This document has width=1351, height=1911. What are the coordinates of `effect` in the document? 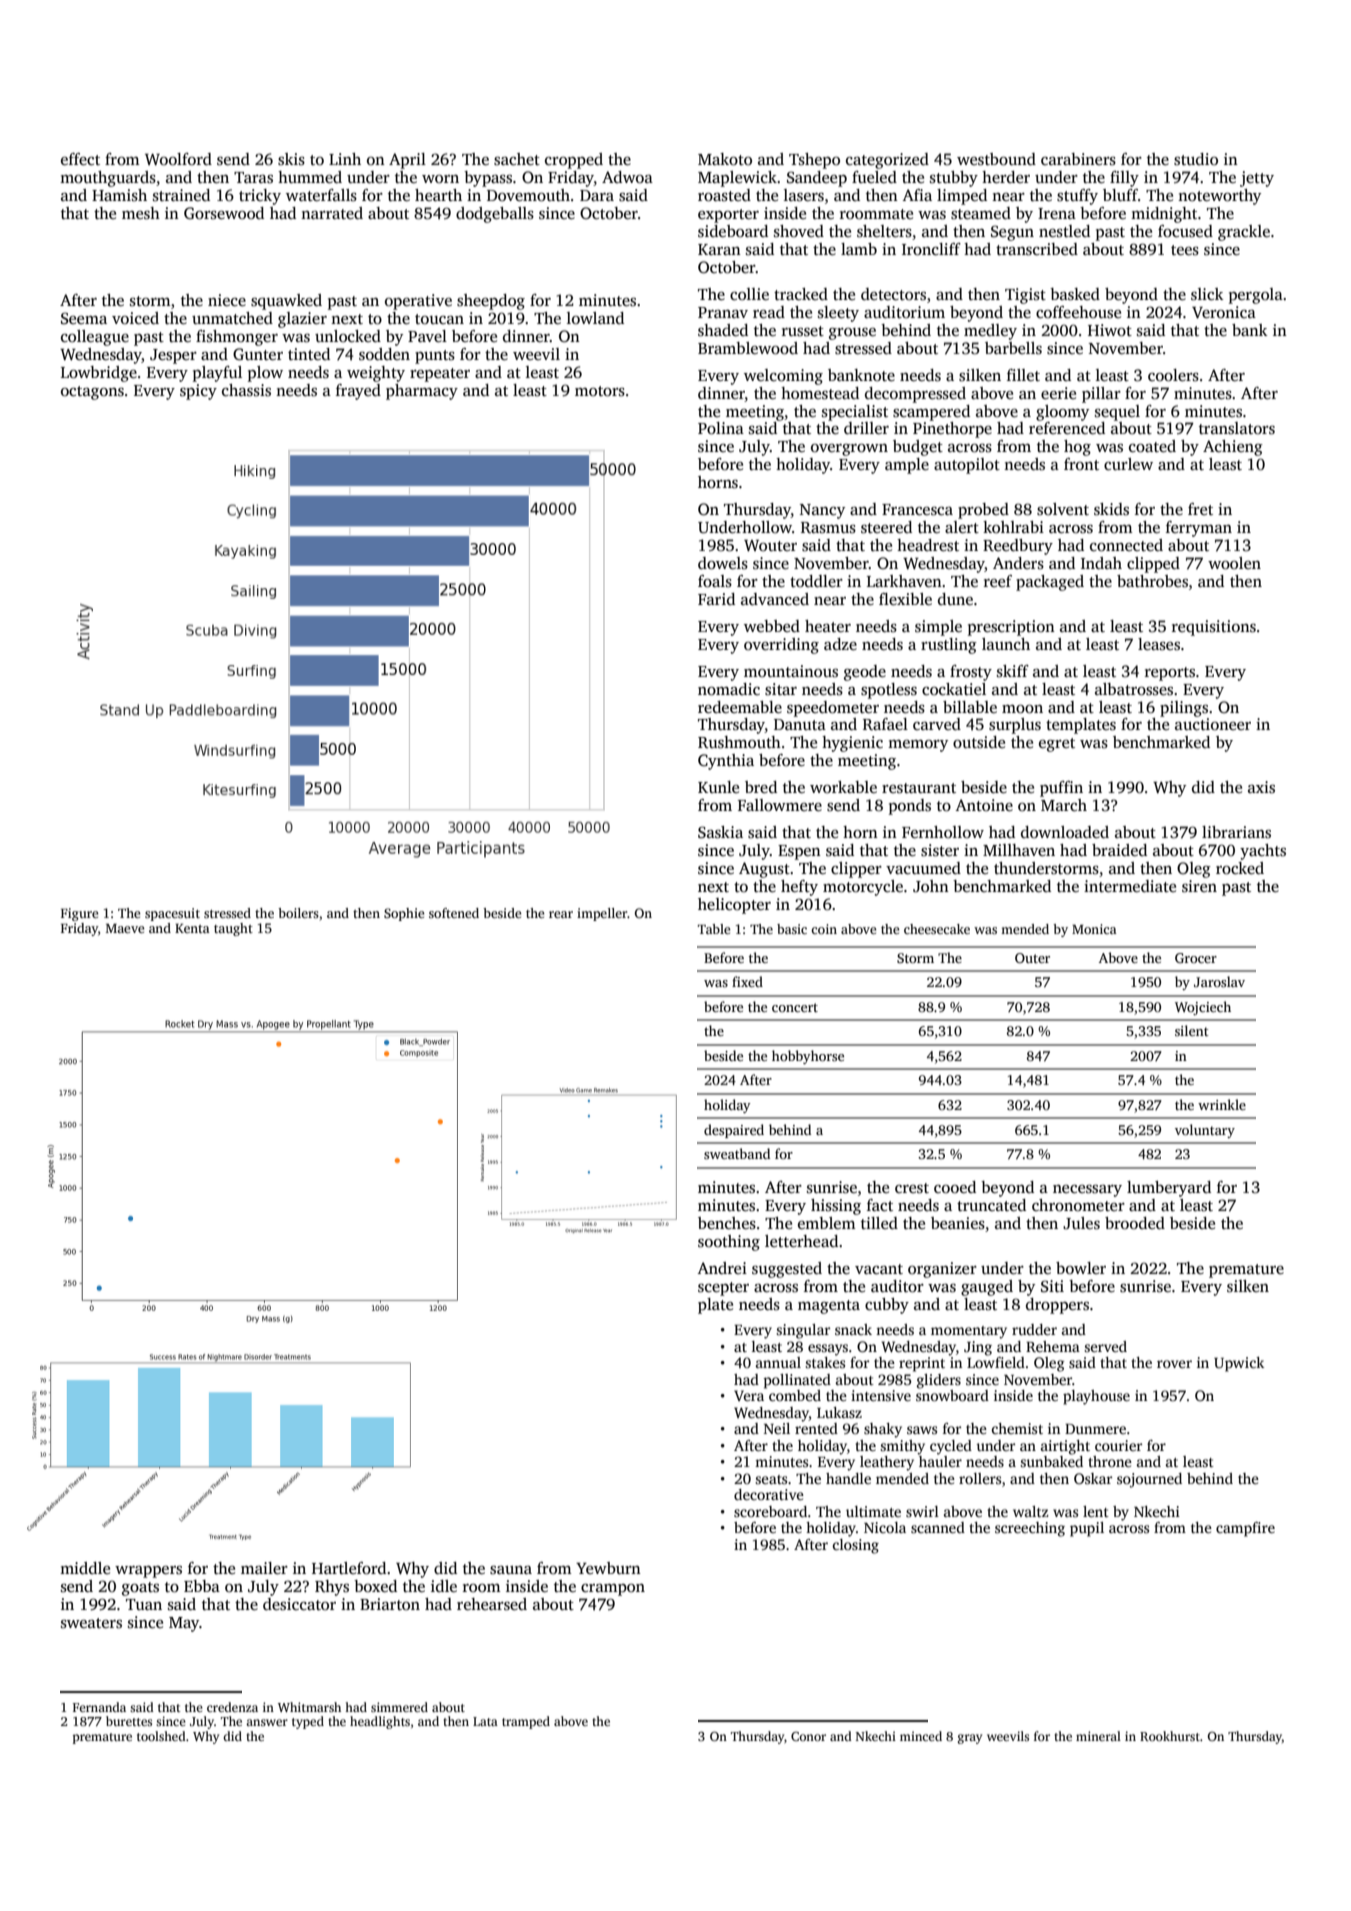 It's located at (80, 159).
